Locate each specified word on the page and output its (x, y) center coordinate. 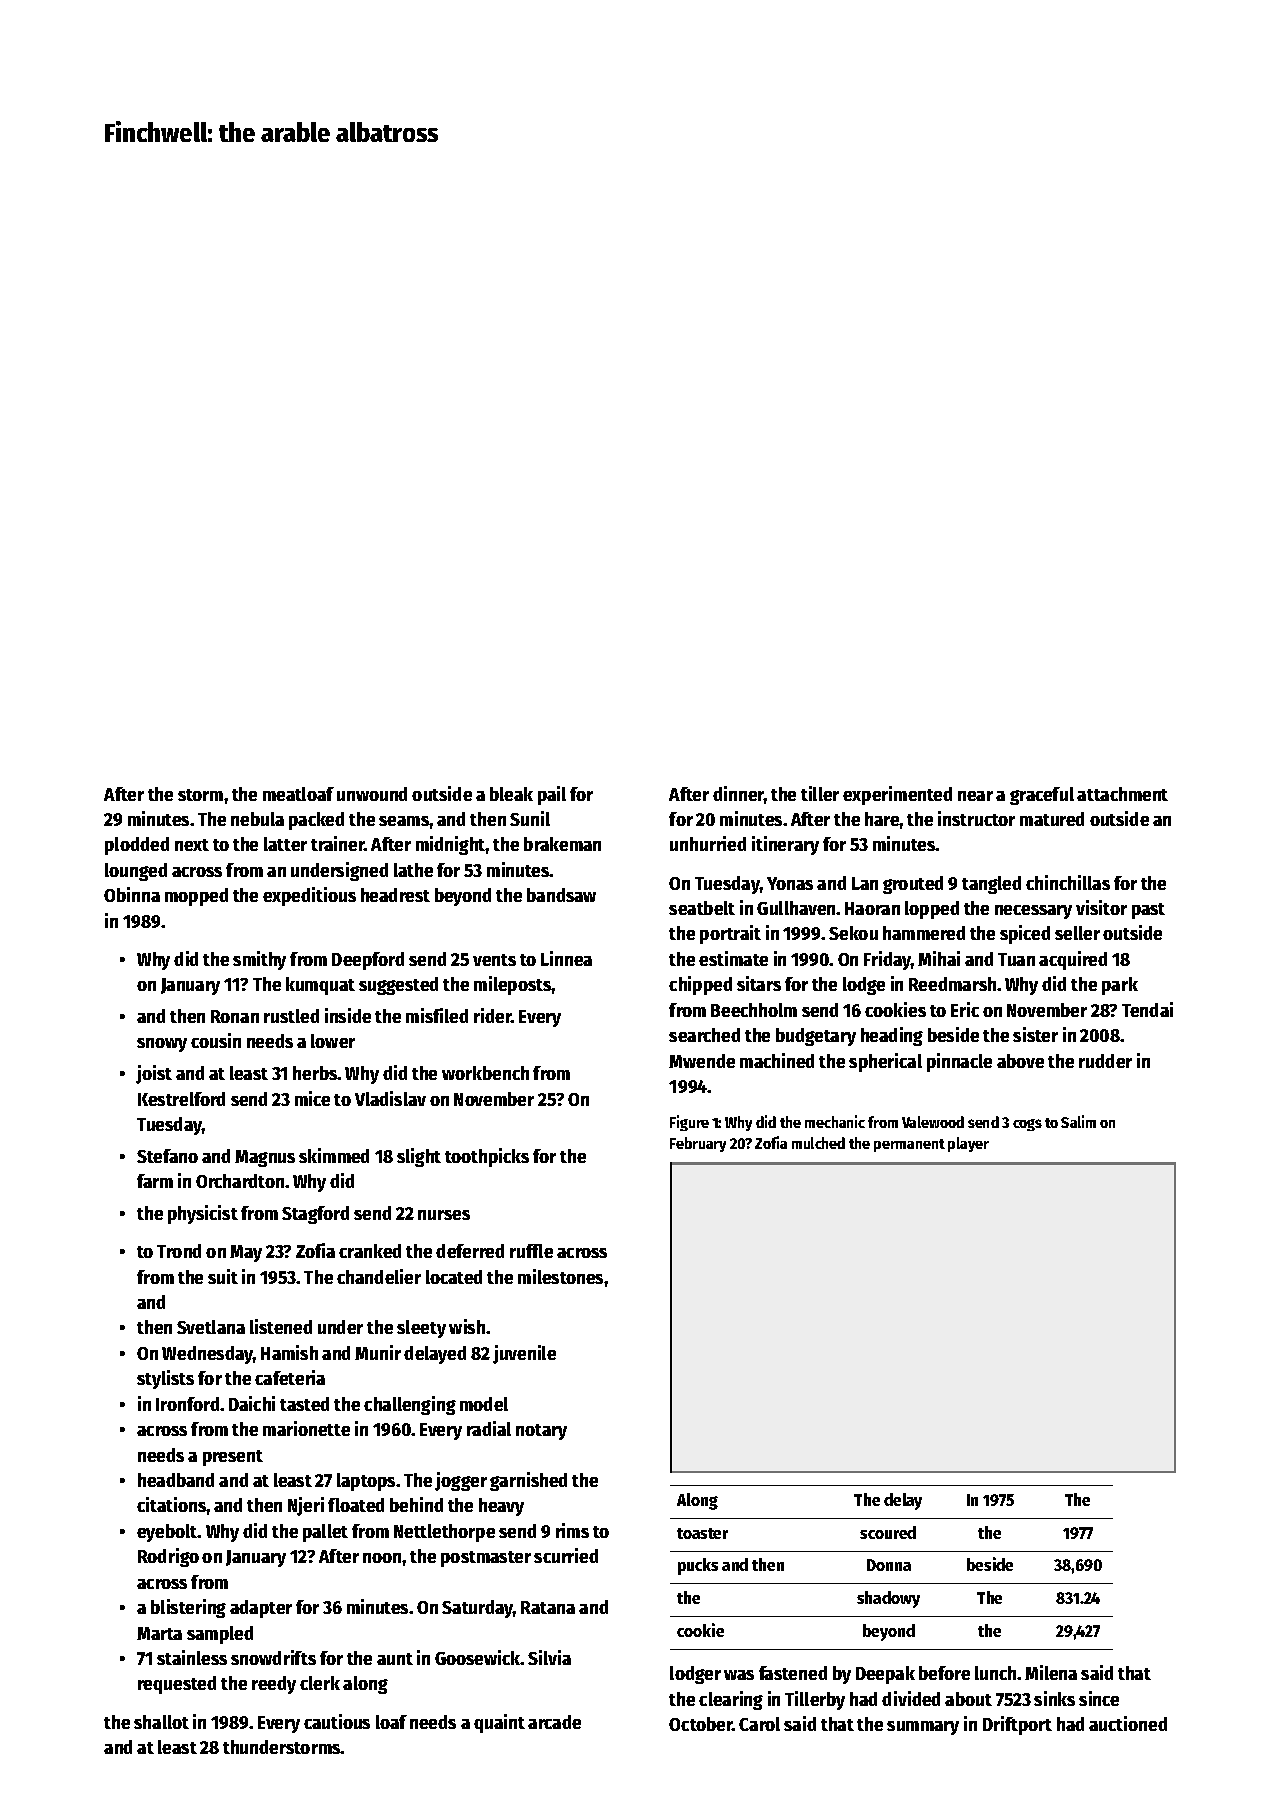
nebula (257, 819)
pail (552, 795)
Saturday (478, 1609)
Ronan (235, 1016)
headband (176, 1480)
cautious (337, 1721)
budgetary (816, 1037)
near (975, 796)
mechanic (835, 1121)
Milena (1051, 1672)
